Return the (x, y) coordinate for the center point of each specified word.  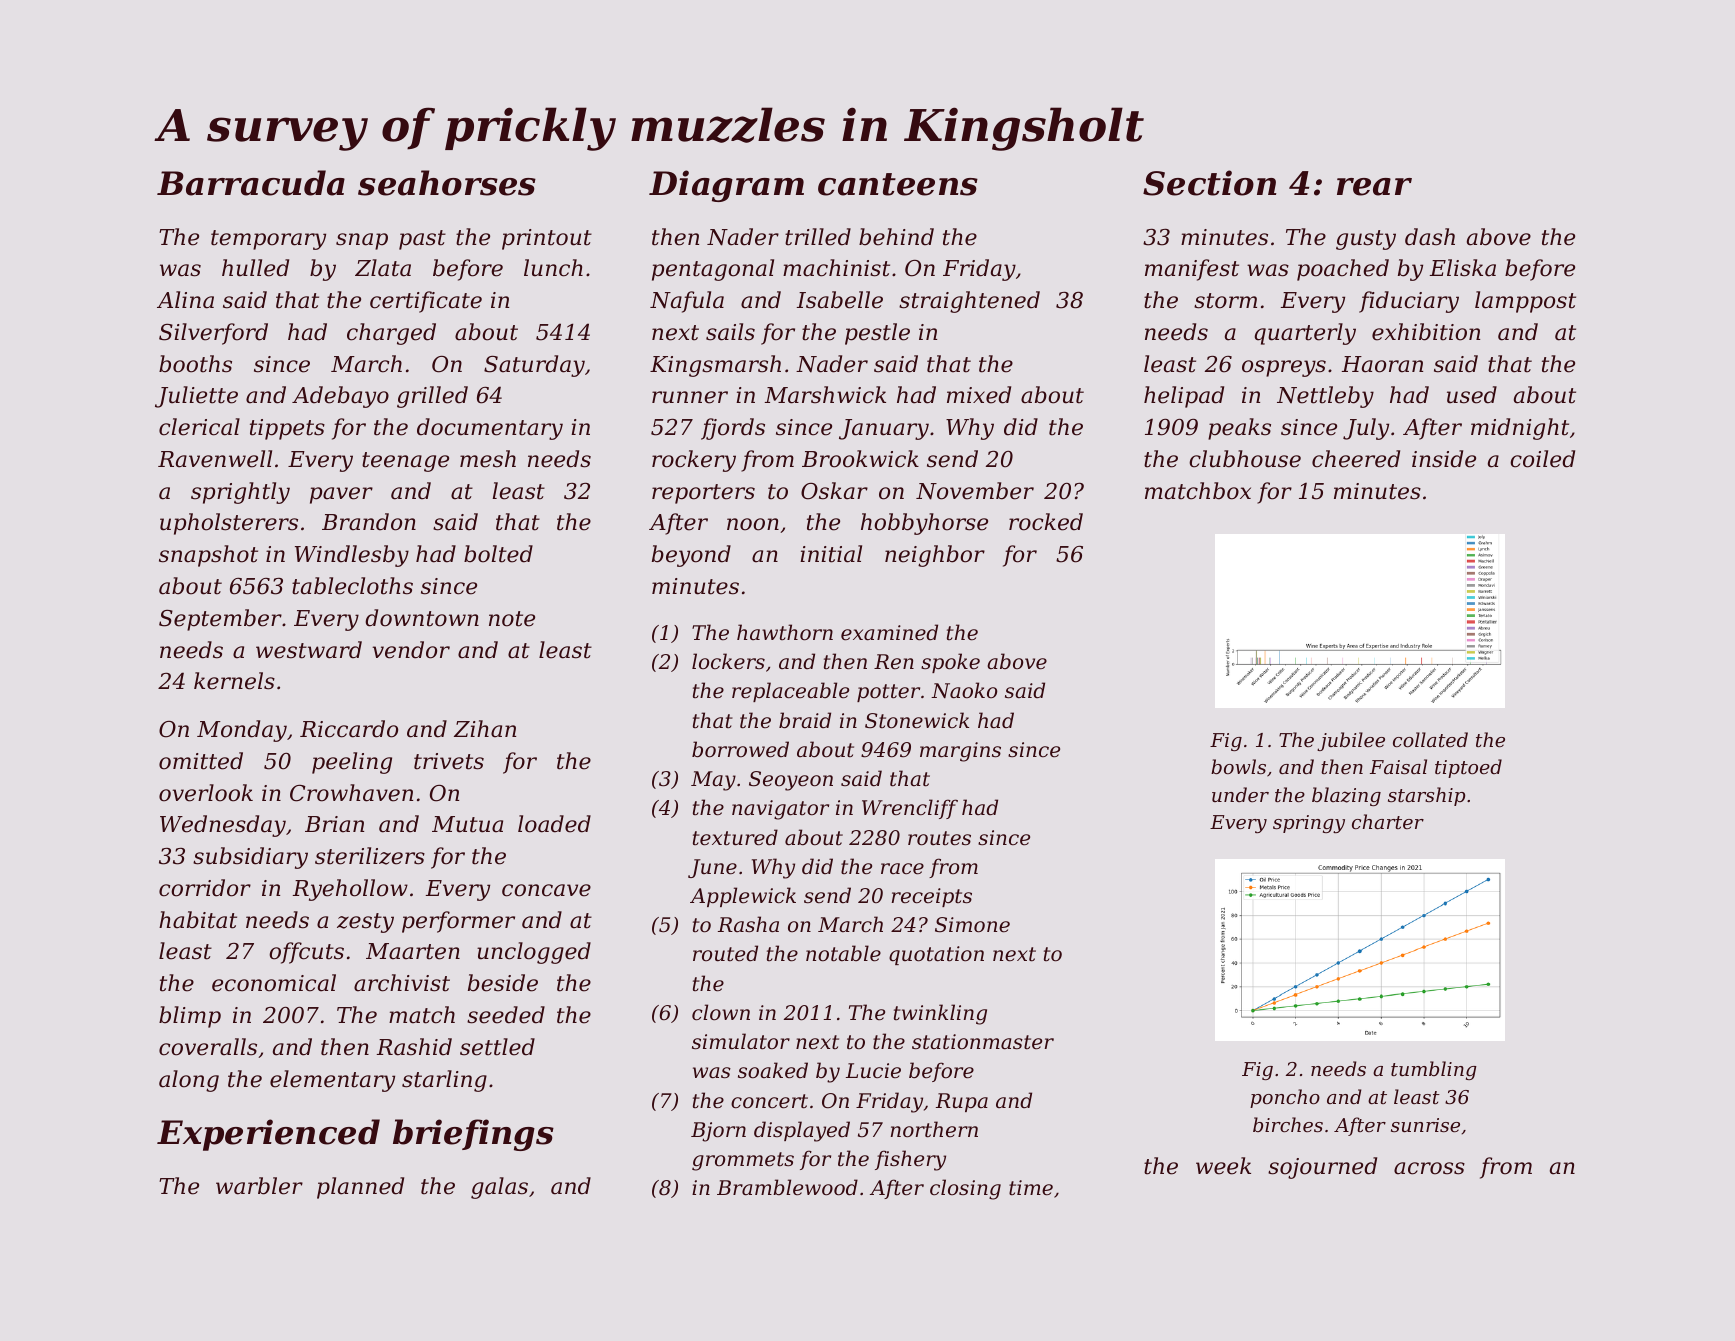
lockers (728, 661)
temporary (268, 240)
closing (965, 1189)
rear (1374, 187)
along (189, 1081)
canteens (898, 184)
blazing (1346, 796)
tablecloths (352, 586)
